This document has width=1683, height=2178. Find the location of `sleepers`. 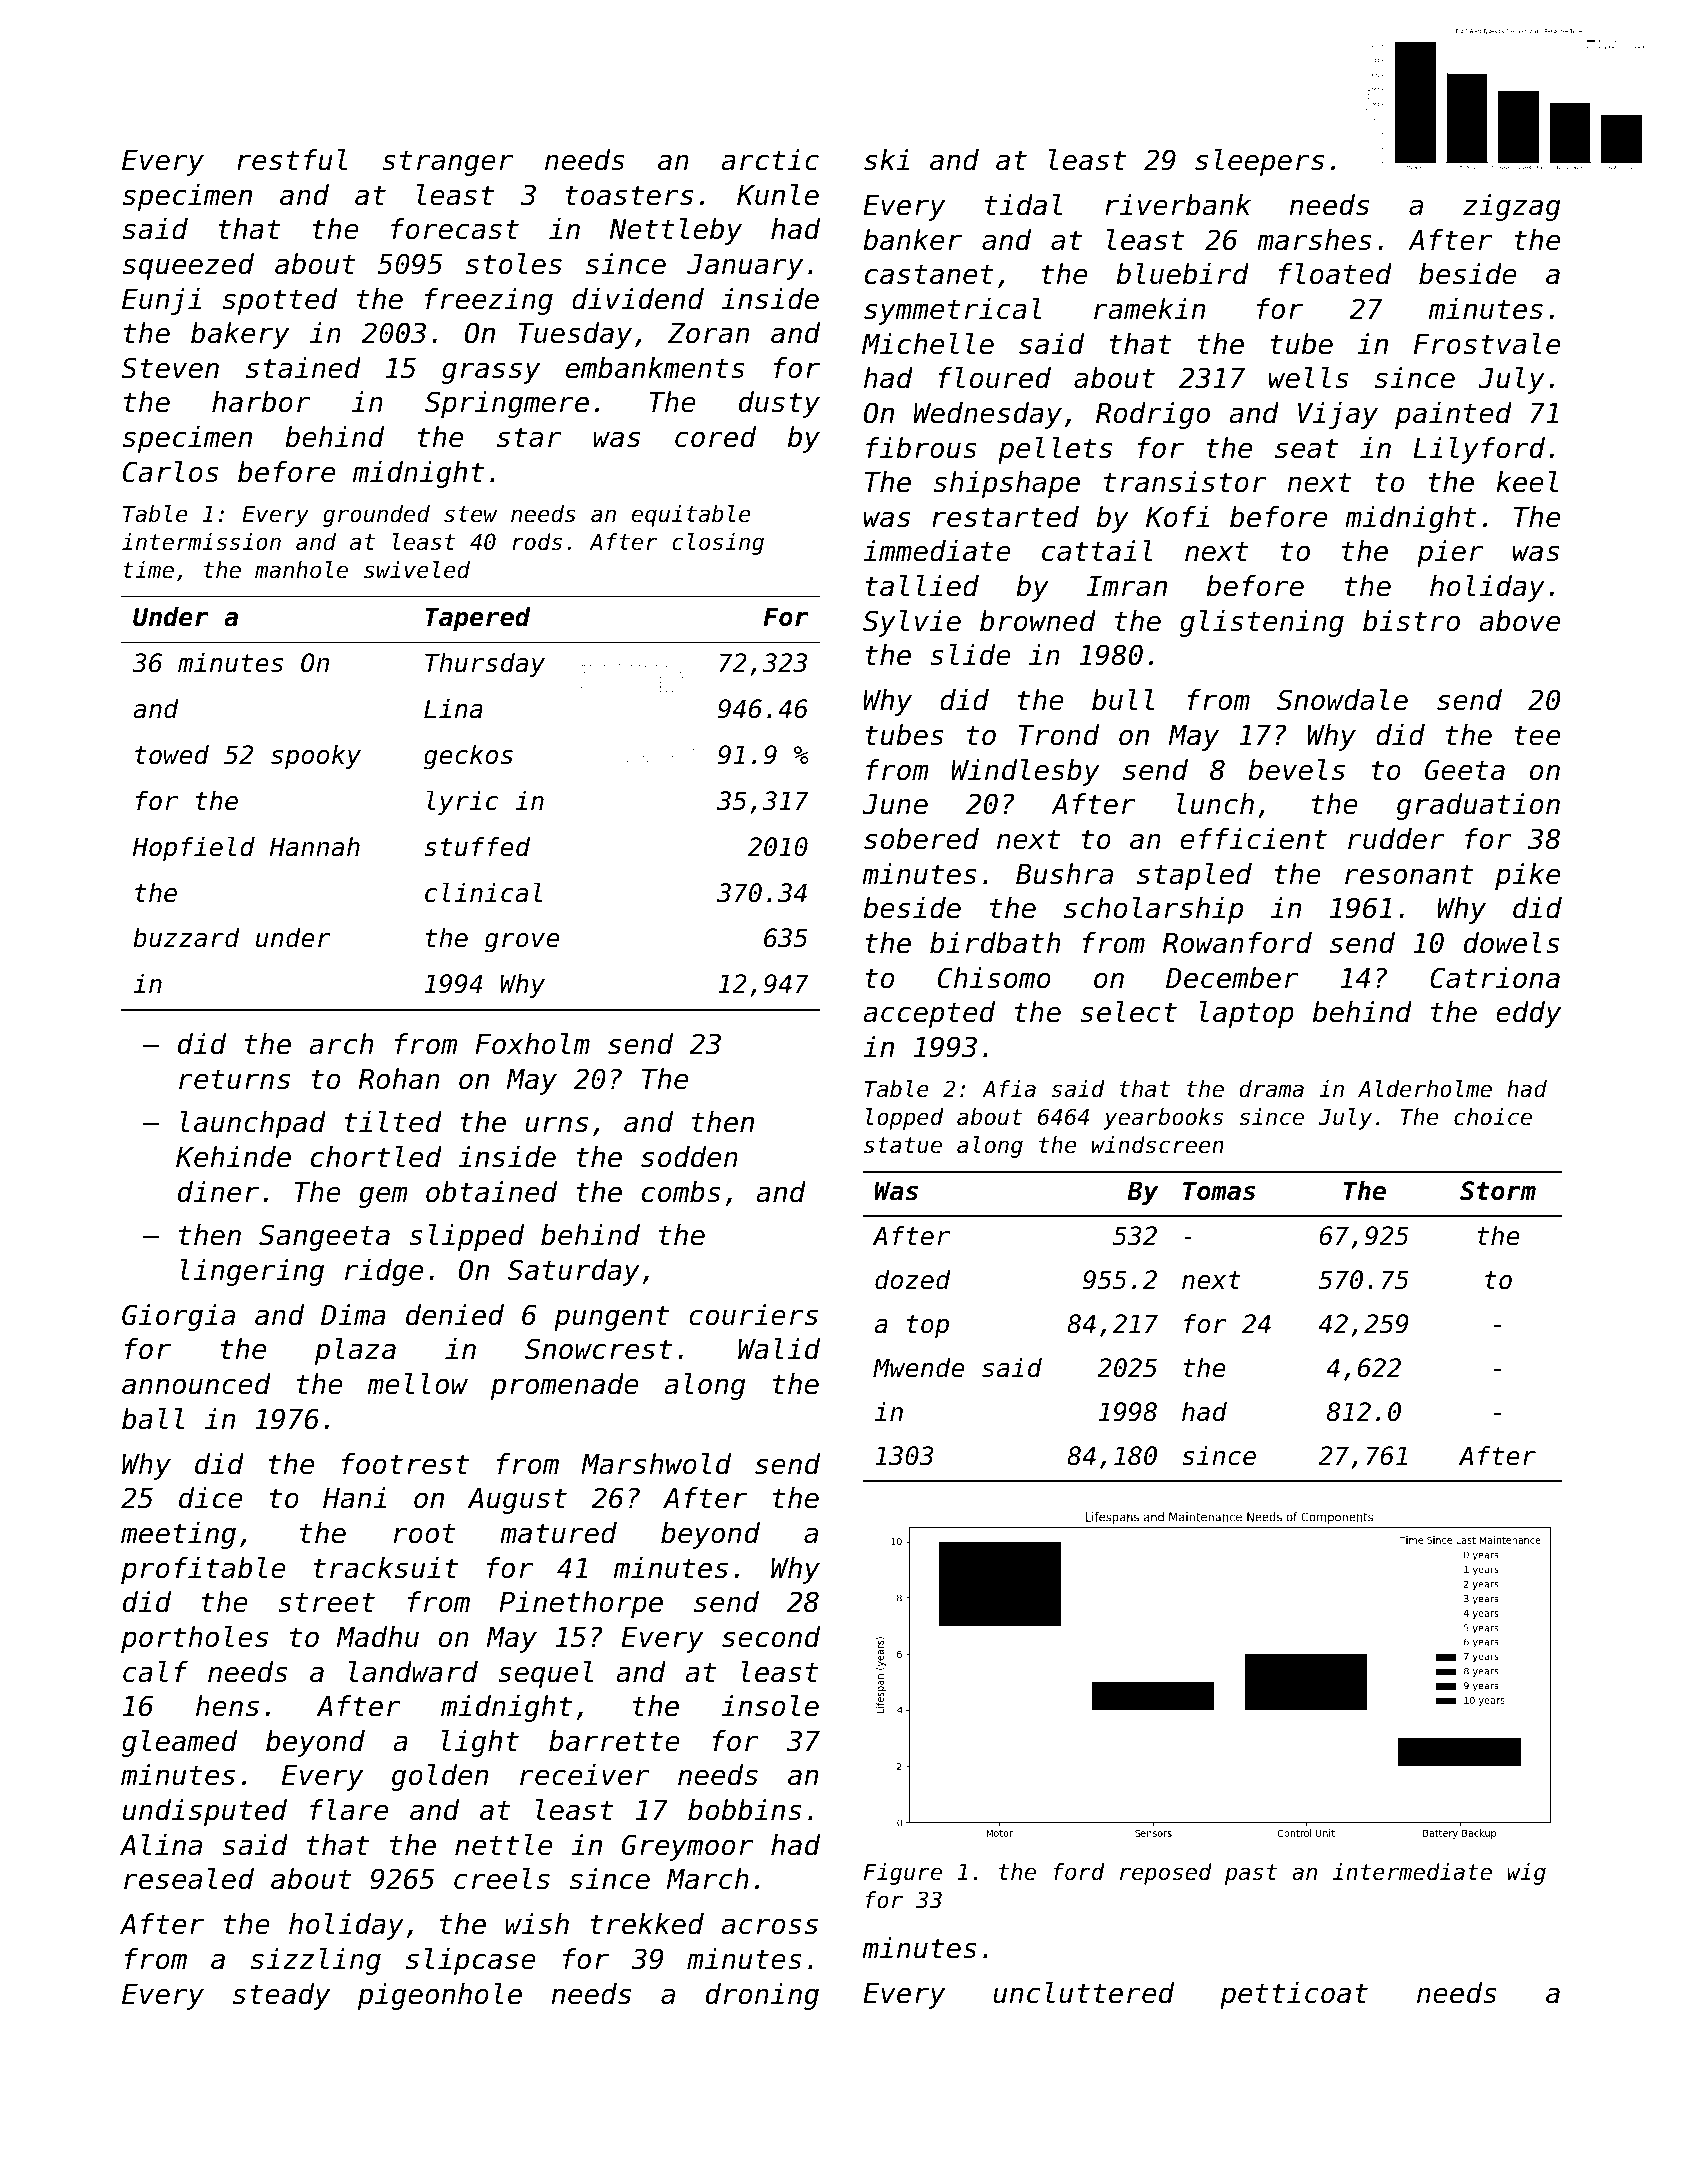

sleepers is located at coordinates (1259, 162).
